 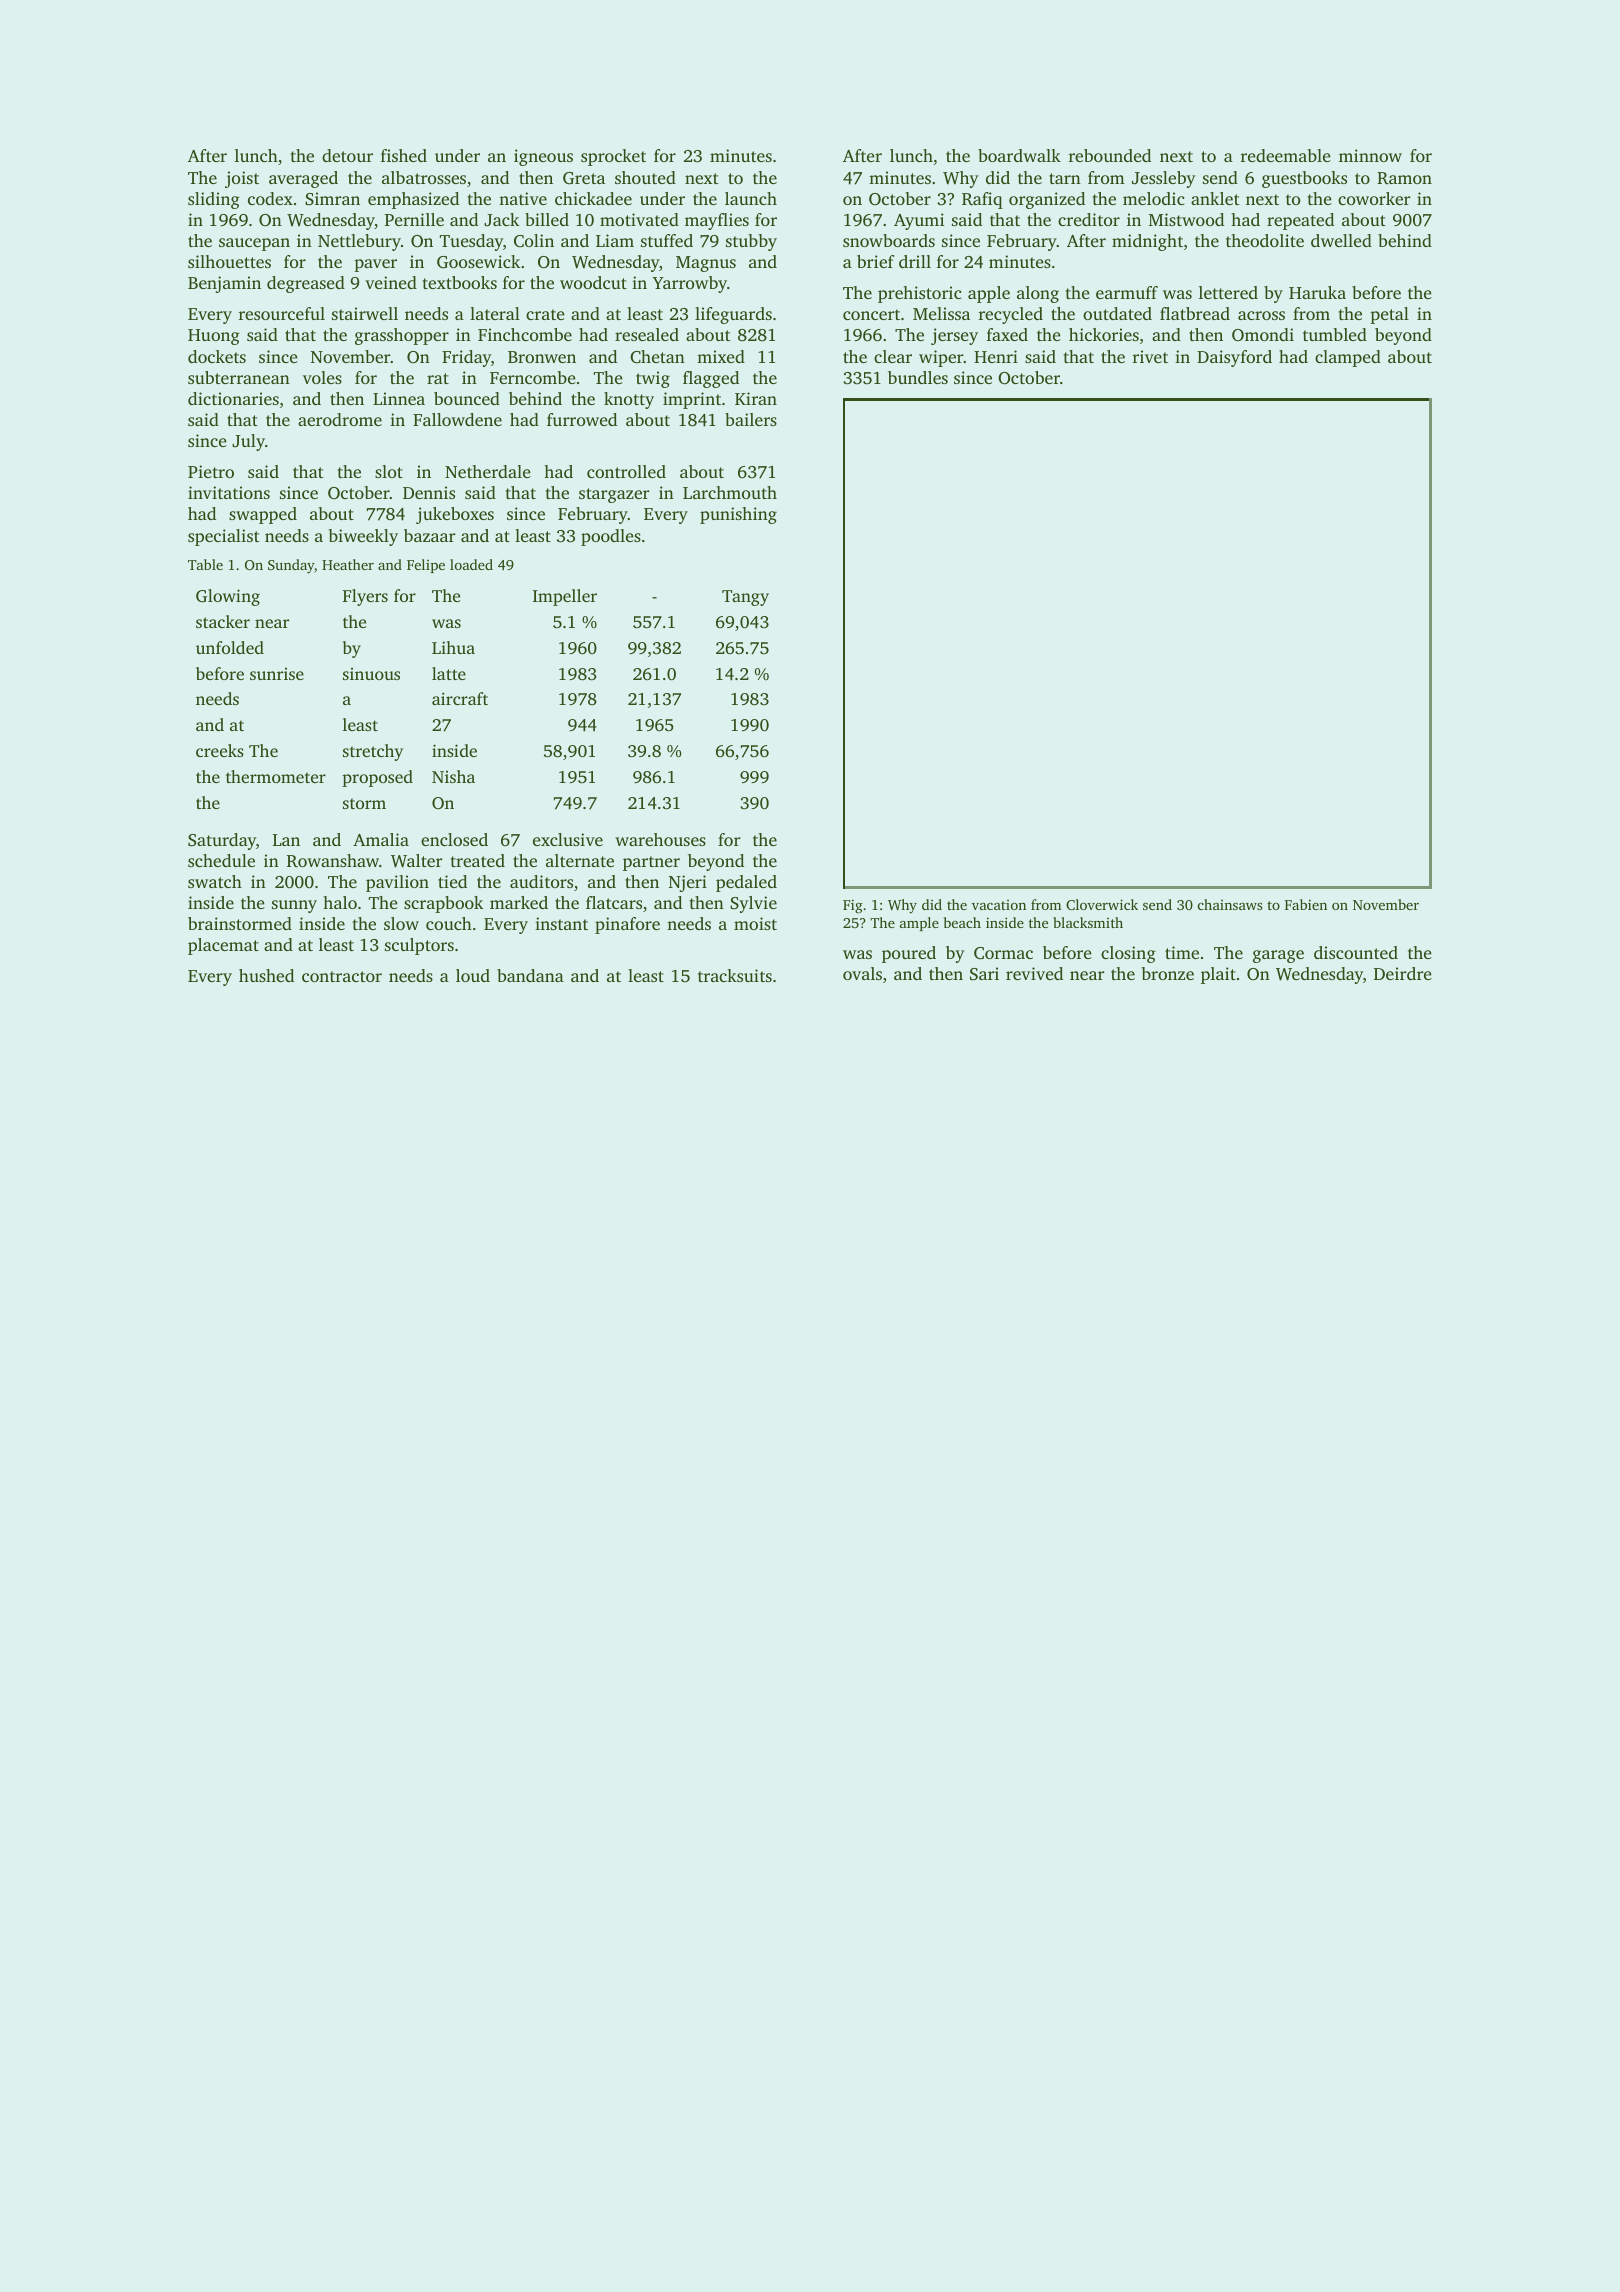 I want to click on shouted, so click(x=645, y=177).
